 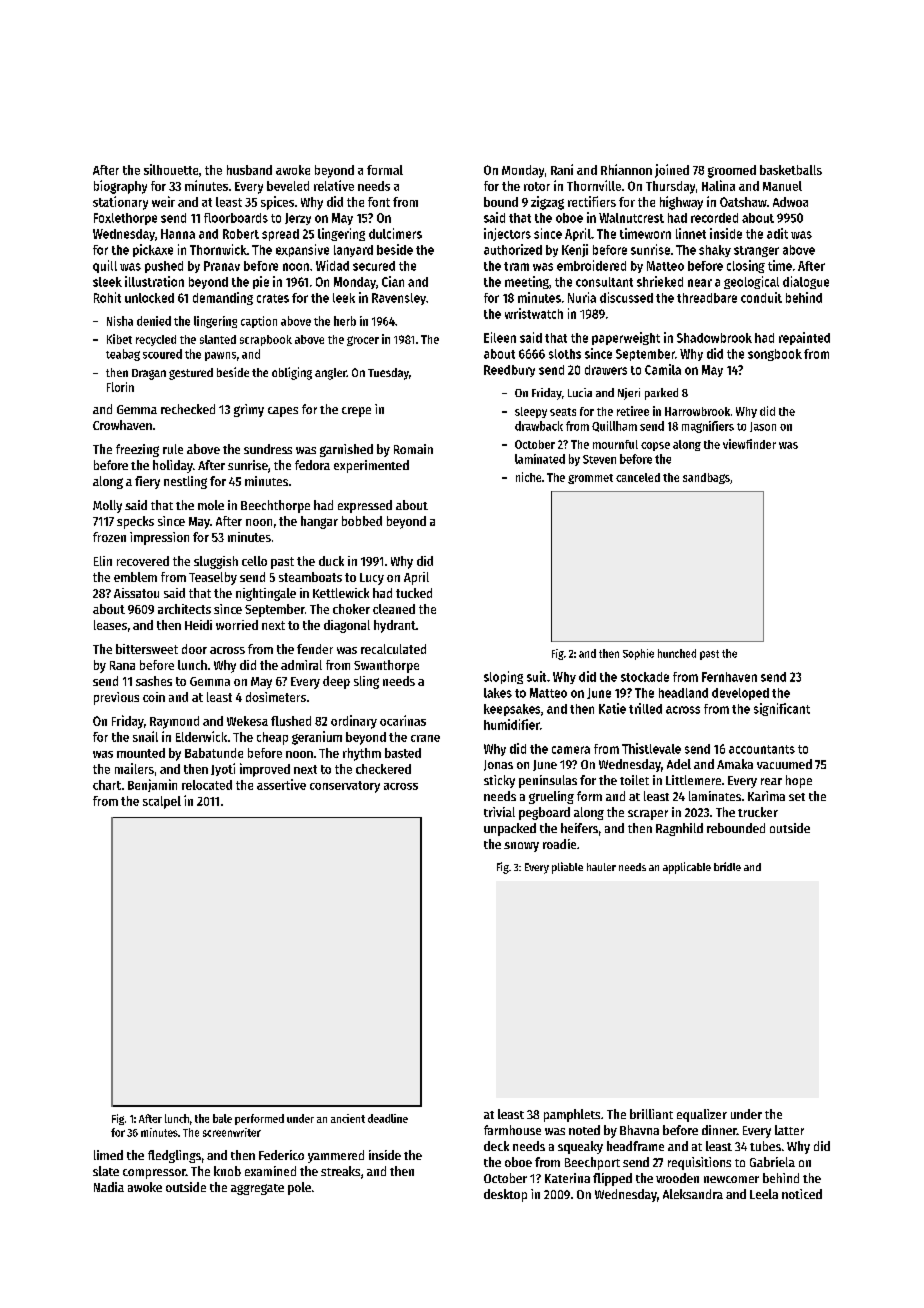 What do you see at coordinates (365, 506) in the document?
I see `expressed` at bounding box center [365, 506].
